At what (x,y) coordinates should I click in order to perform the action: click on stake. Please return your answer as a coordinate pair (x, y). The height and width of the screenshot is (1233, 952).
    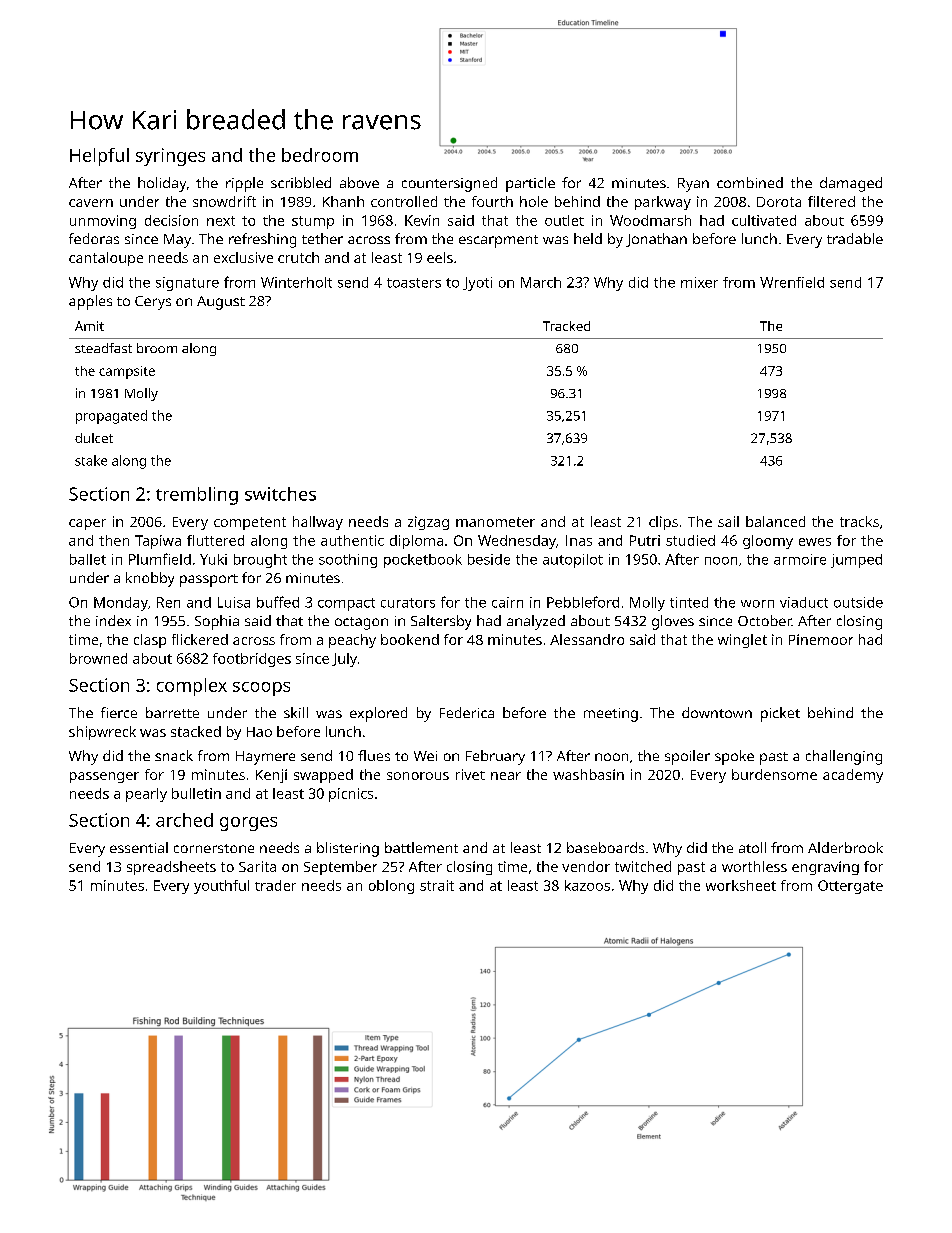
    Looking at the image, I should click on (91, 460).
